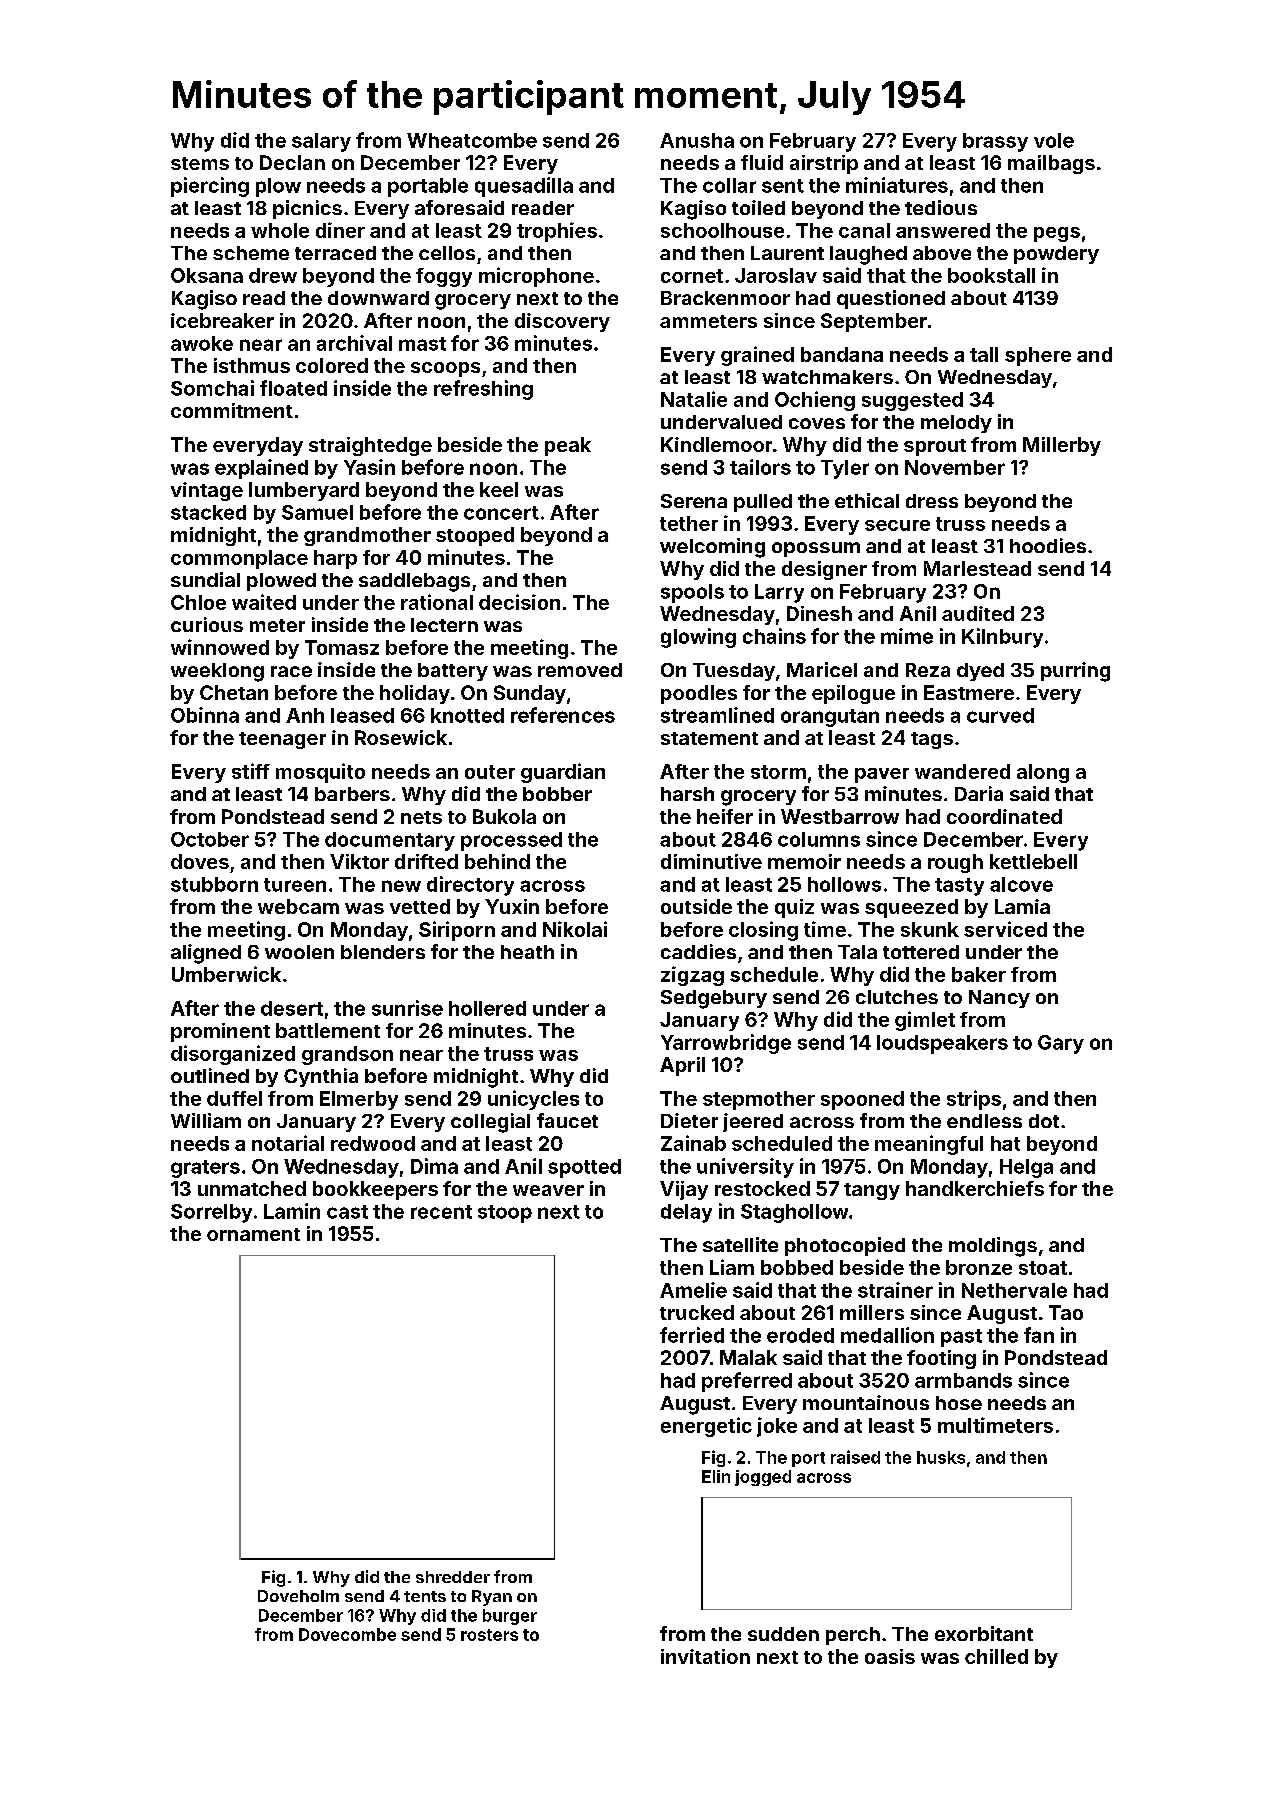 Image resolution: width=1284 pixels, height=1816 pixels. What do you see at coordinates (453, 1577) in the image?
I see `shredder` at bounding box center [453, 1577].
